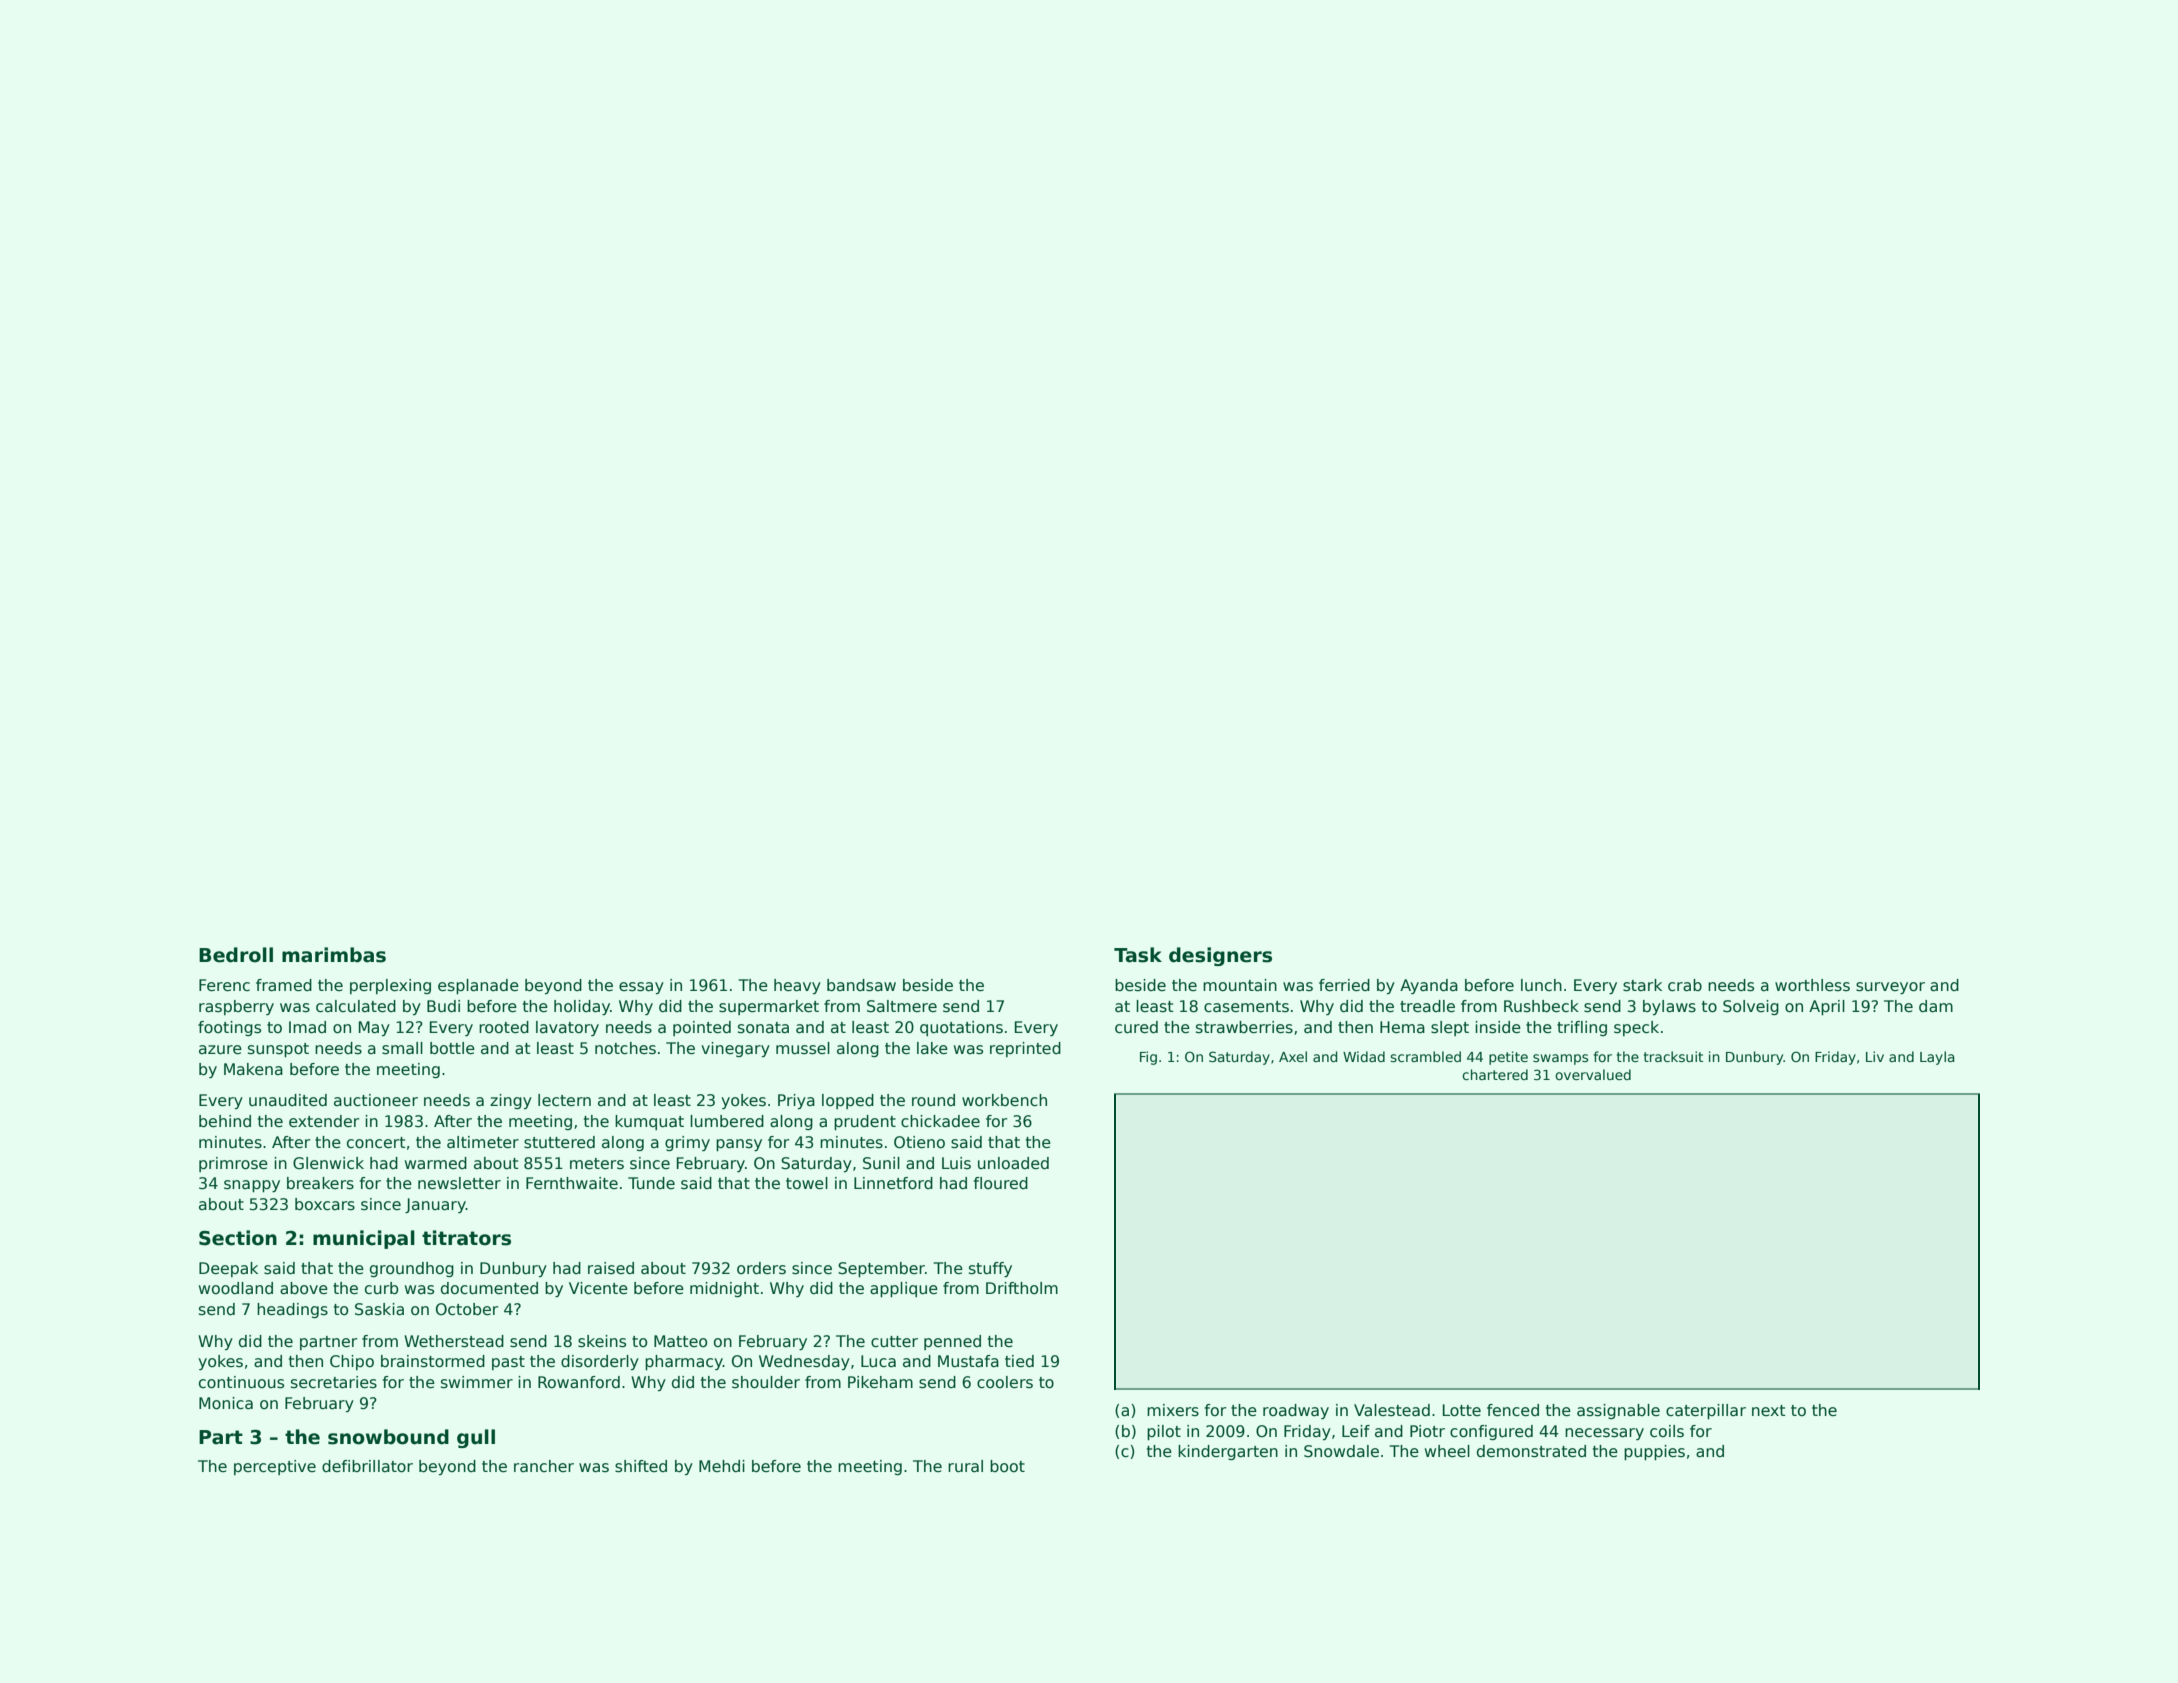 This screenshot has height=1683, width=2178. Describe the element at coordinates (284, 985) in the screenshot. I see `framed` at that location.
